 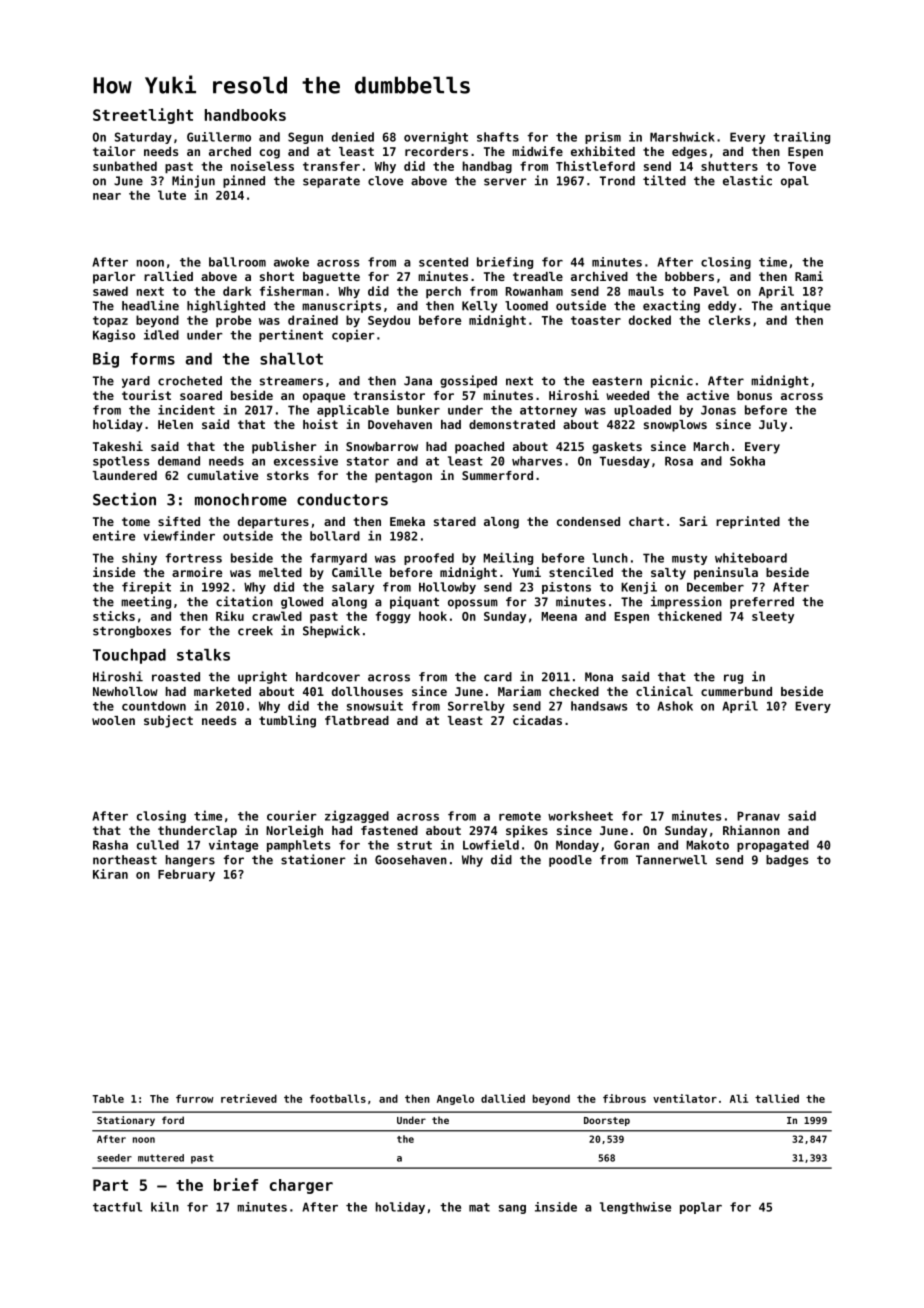 What do you see at coordinates (795, 182) in the screenshot?
I see `opal` at bounding box center [795, 182].
